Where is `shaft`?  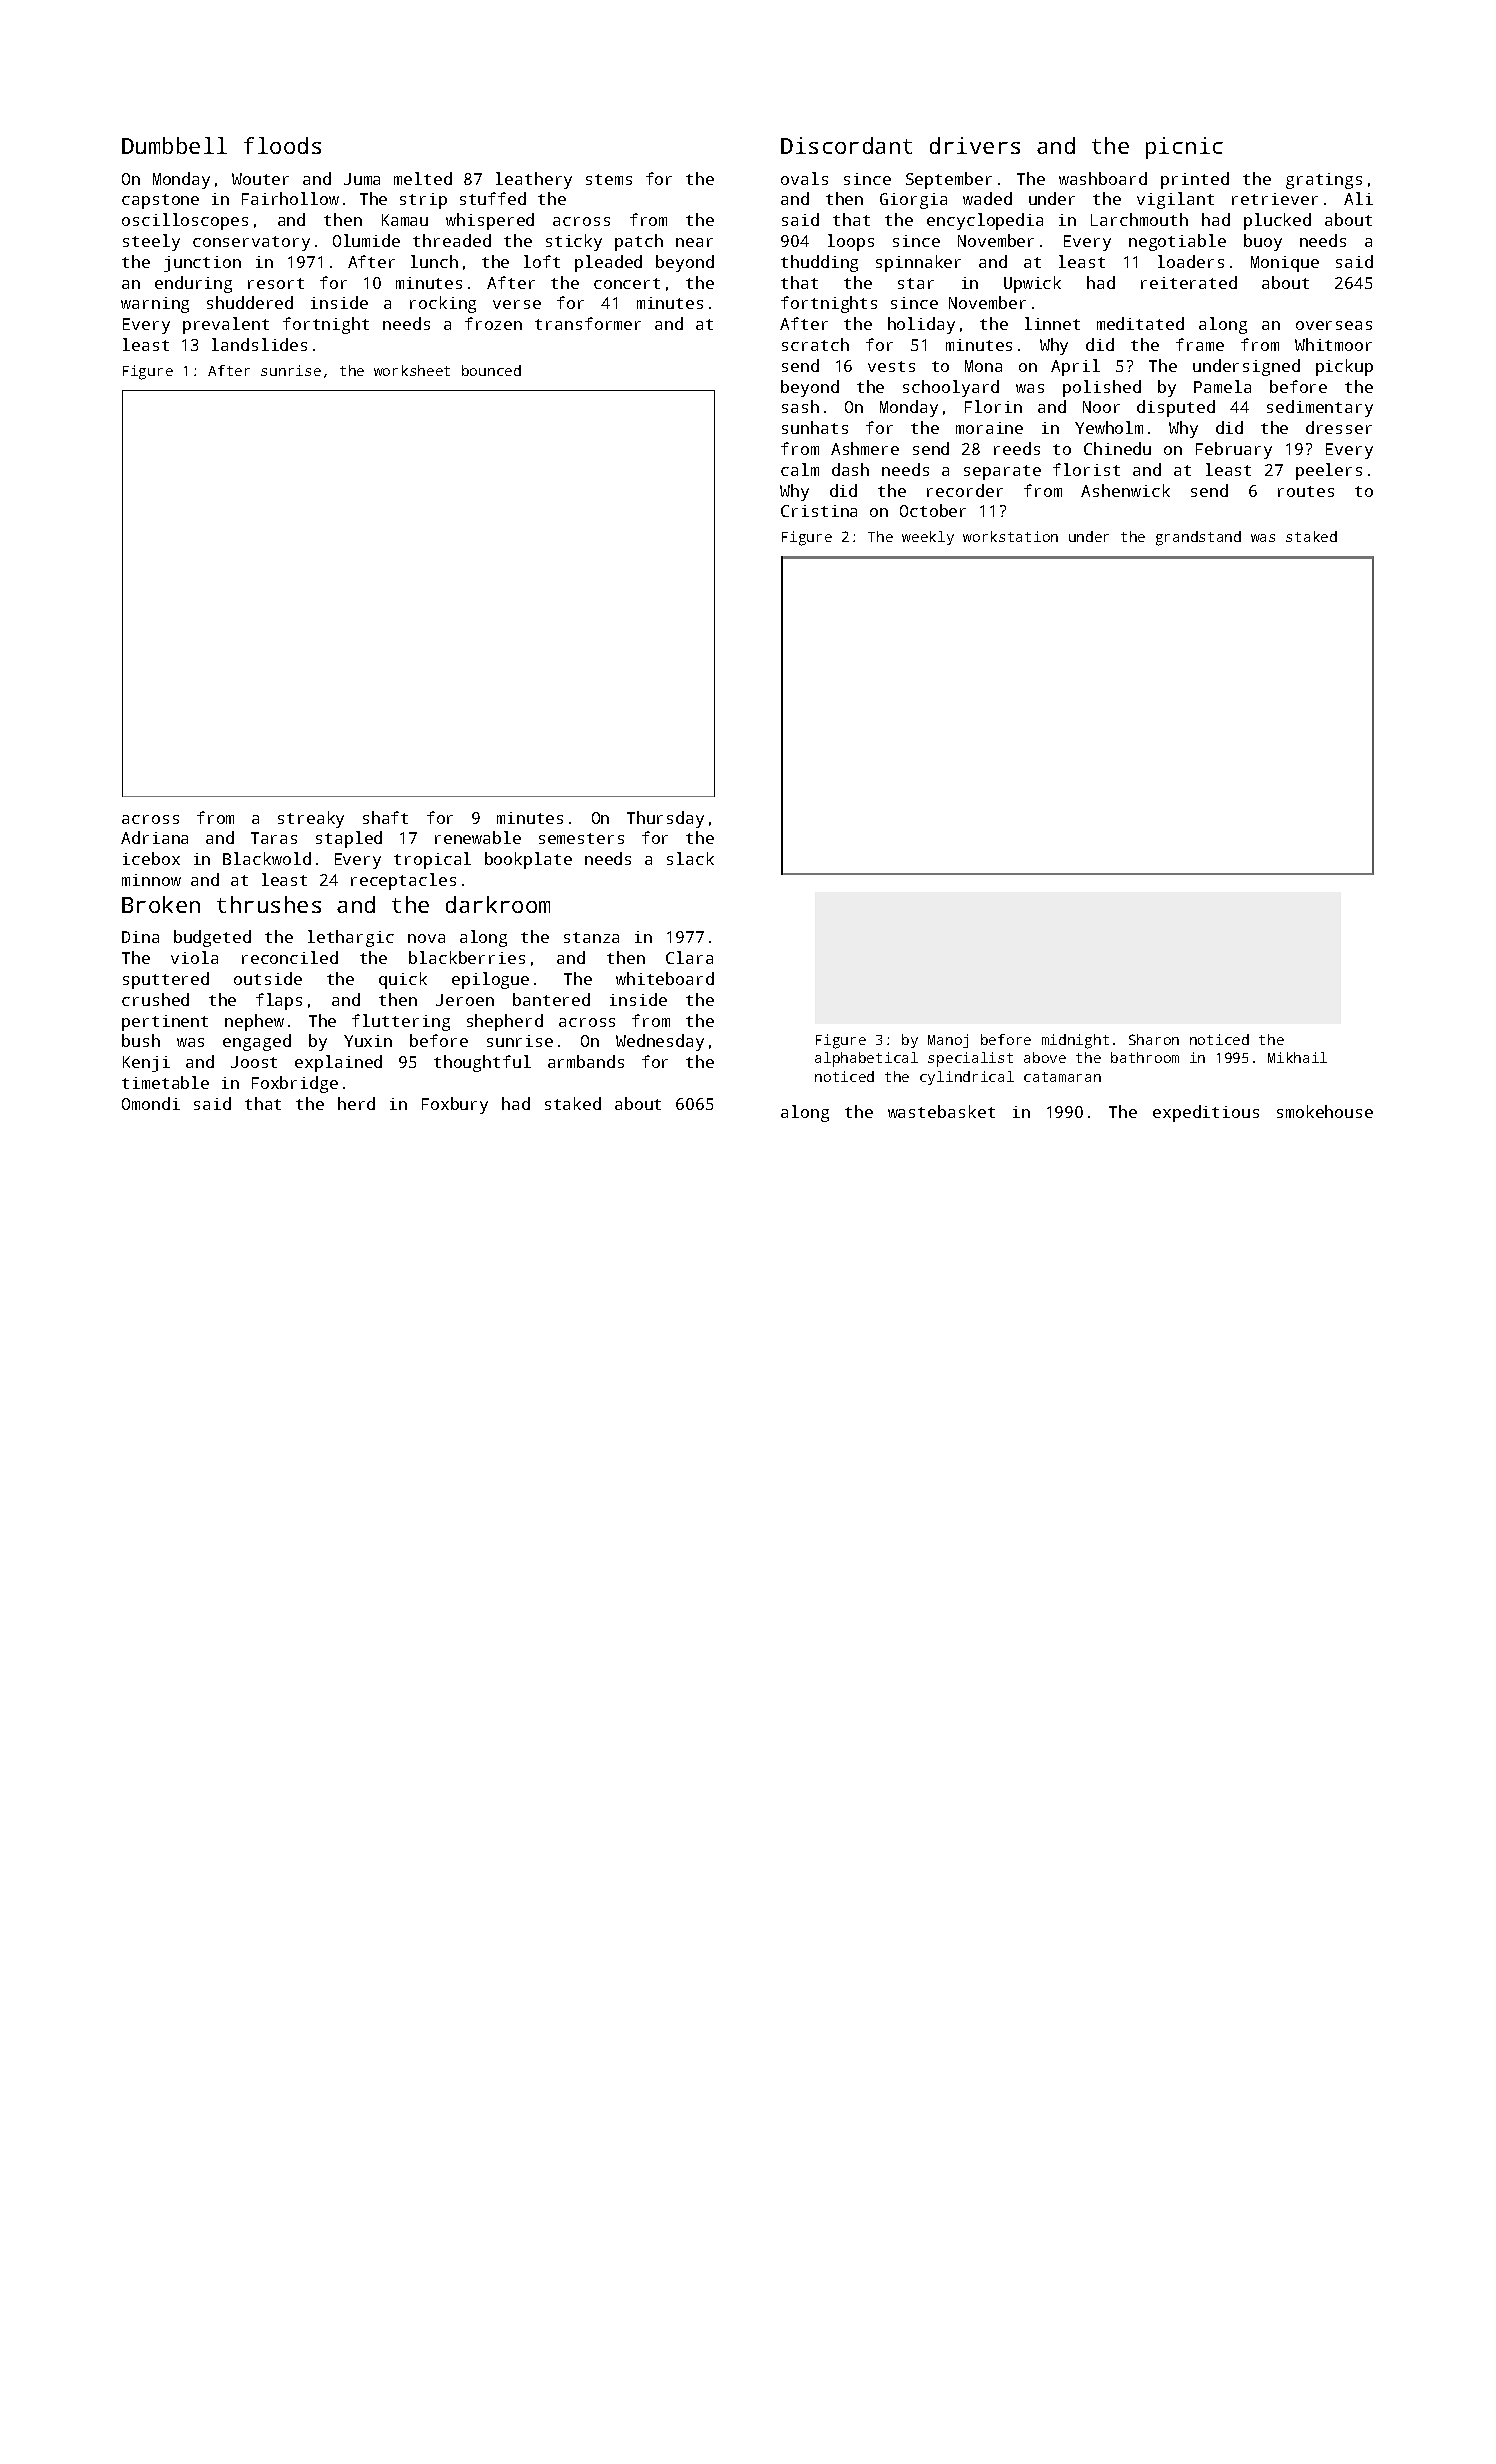 shaft is located at coordinates (385, 817).
